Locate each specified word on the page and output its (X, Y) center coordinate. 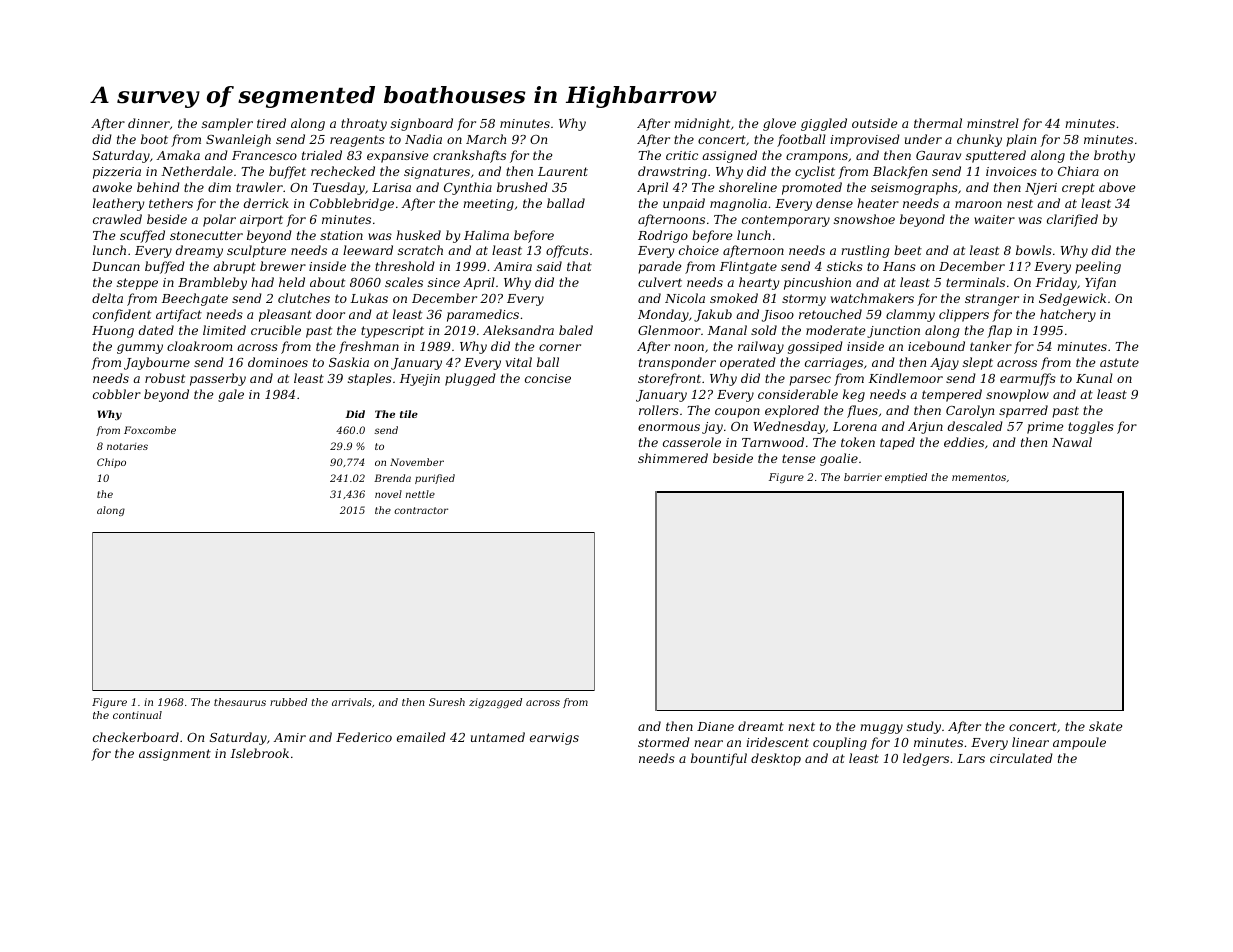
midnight (702, 124)
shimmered (673, 458)
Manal (727, 330)
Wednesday (789, 427)
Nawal (1072, 442)
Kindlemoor (906, 378)
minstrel (993, 123)
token (858, 442)
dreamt (761, 726)
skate (1105, 726)
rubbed (288, 702)
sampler (227, 124)
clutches (304, 298)
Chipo (111, 463)
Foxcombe (150, 430)
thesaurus (240, 702)
